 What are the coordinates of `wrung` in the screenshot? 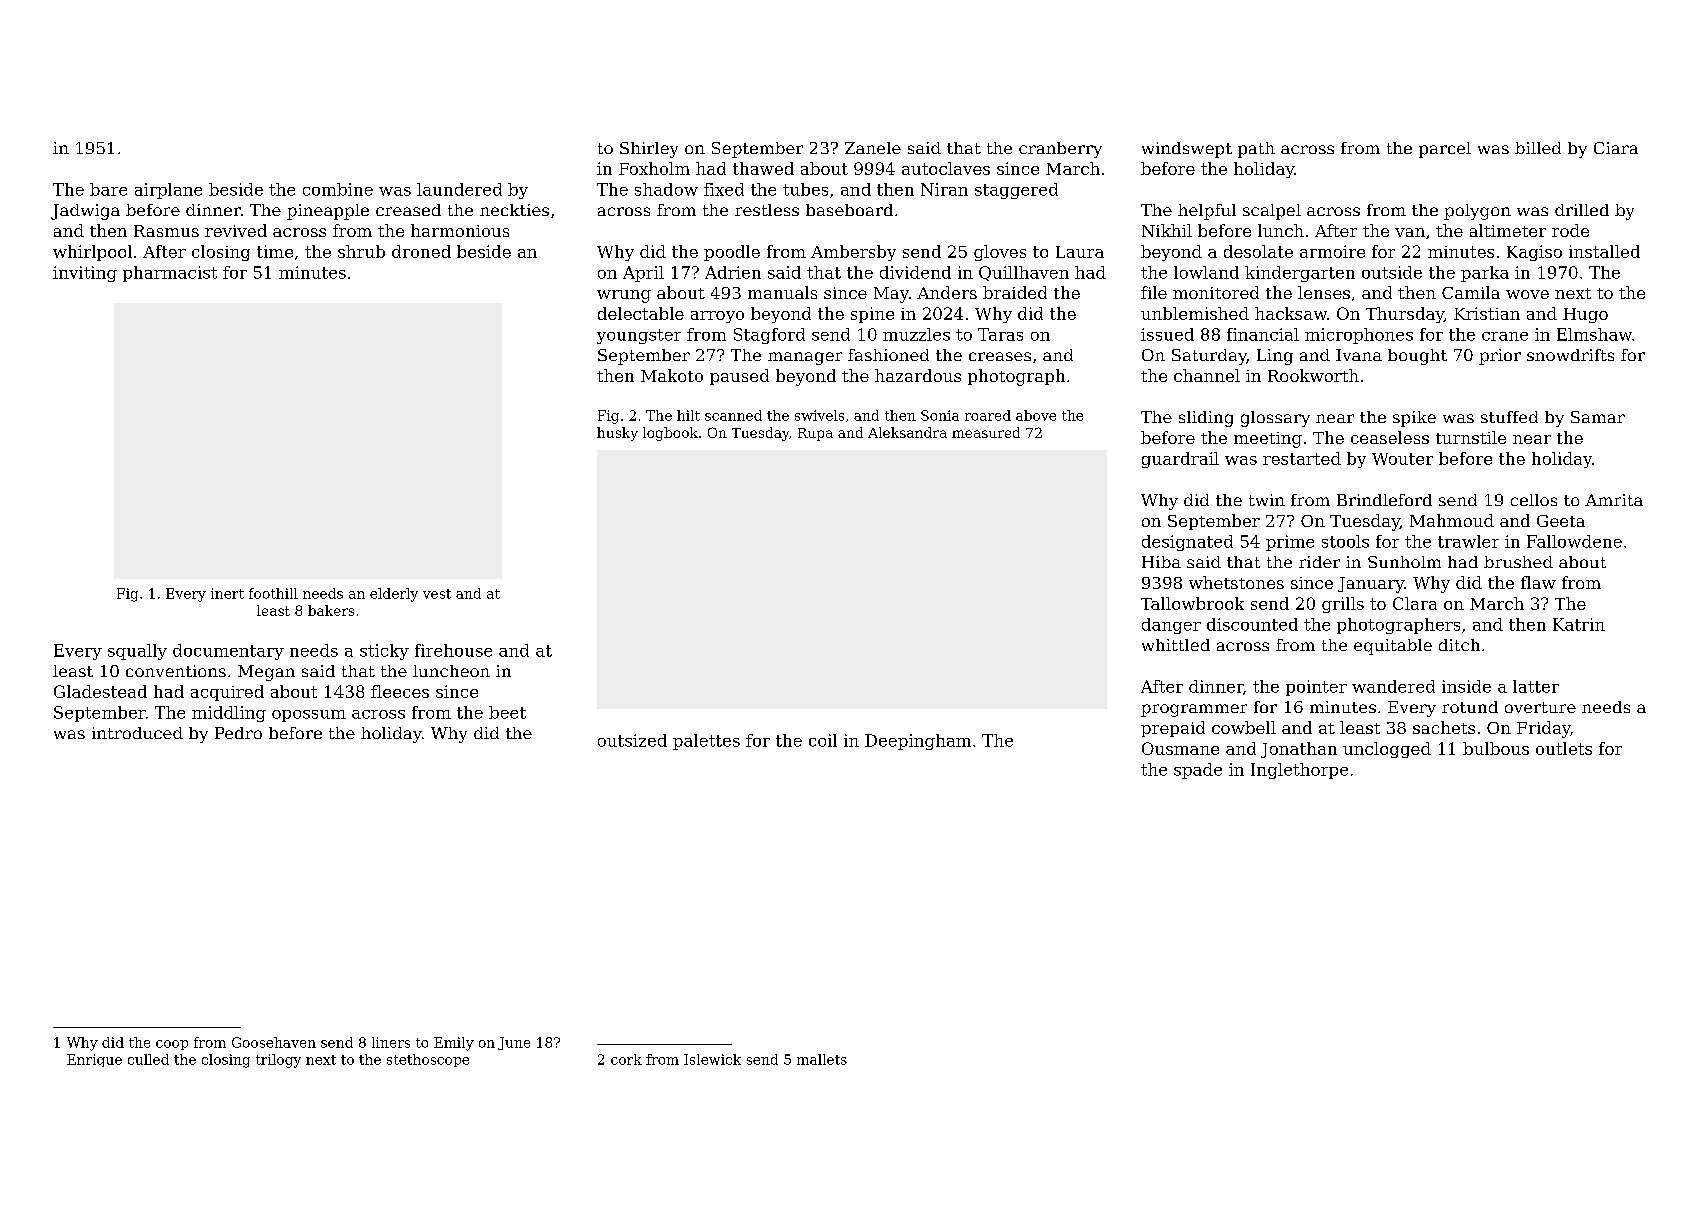 It's located at (624, 296).
